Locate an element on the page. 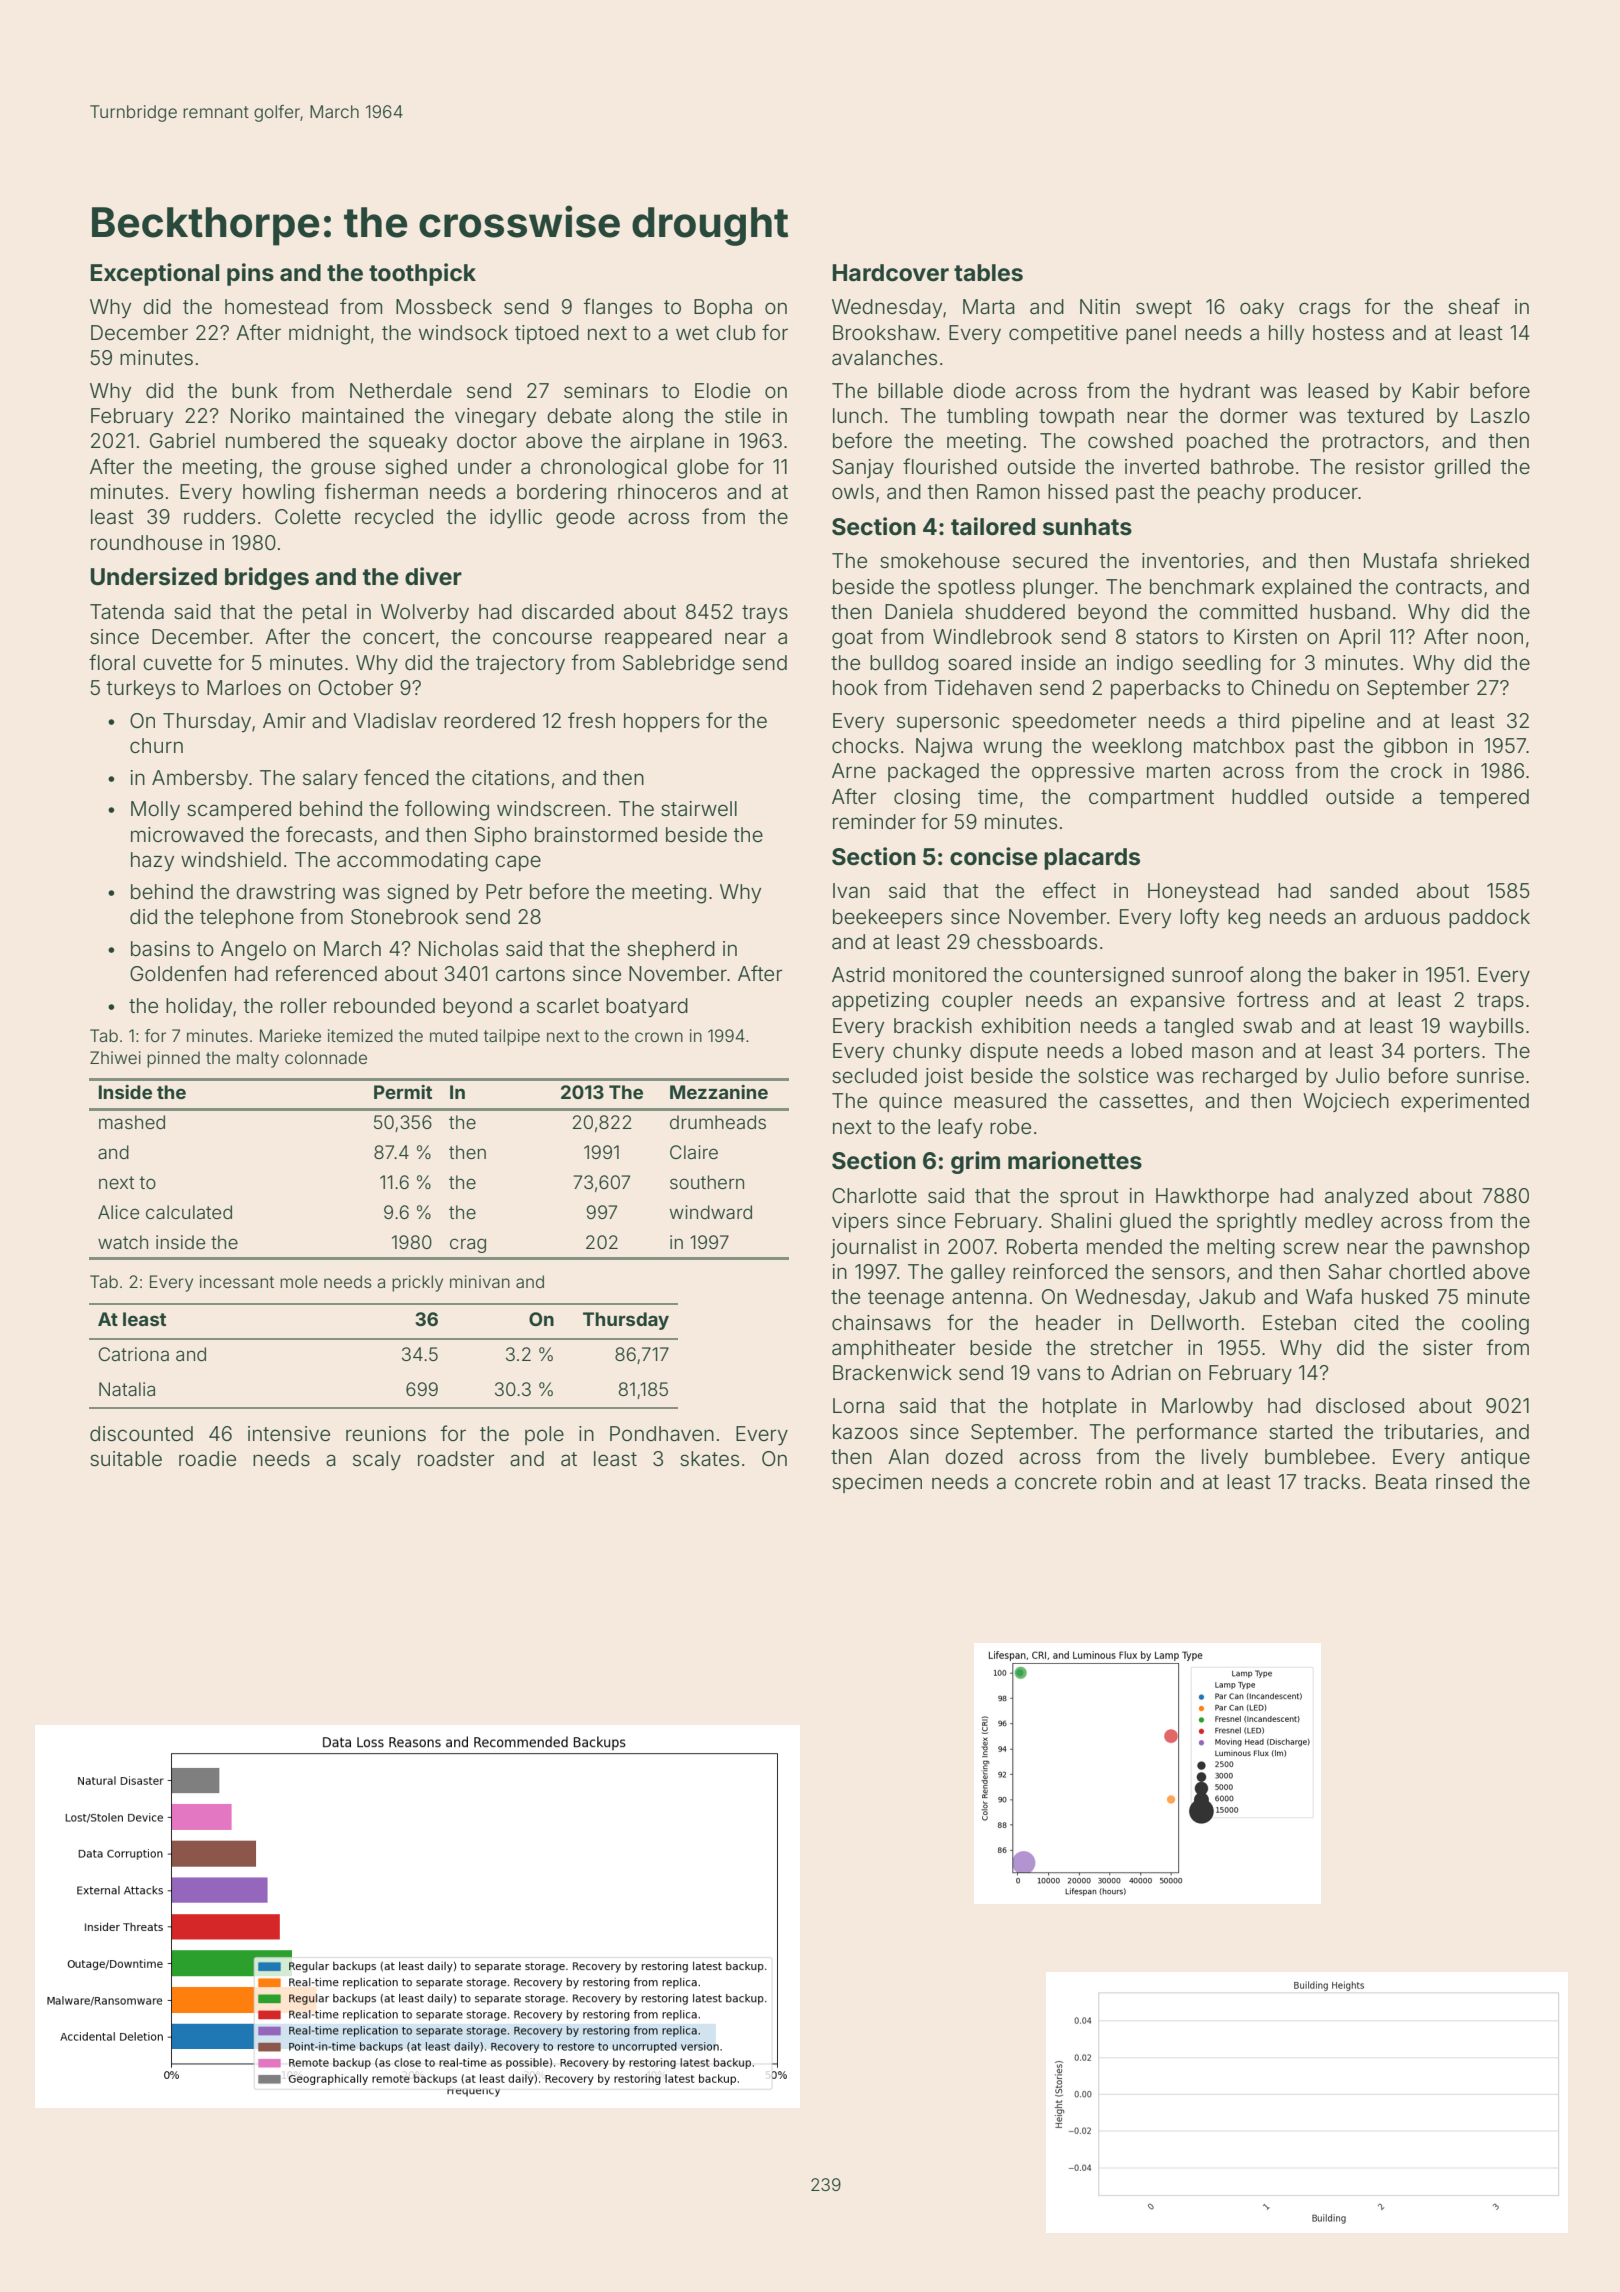  roundhouse is located at coordinates (146, 542).
